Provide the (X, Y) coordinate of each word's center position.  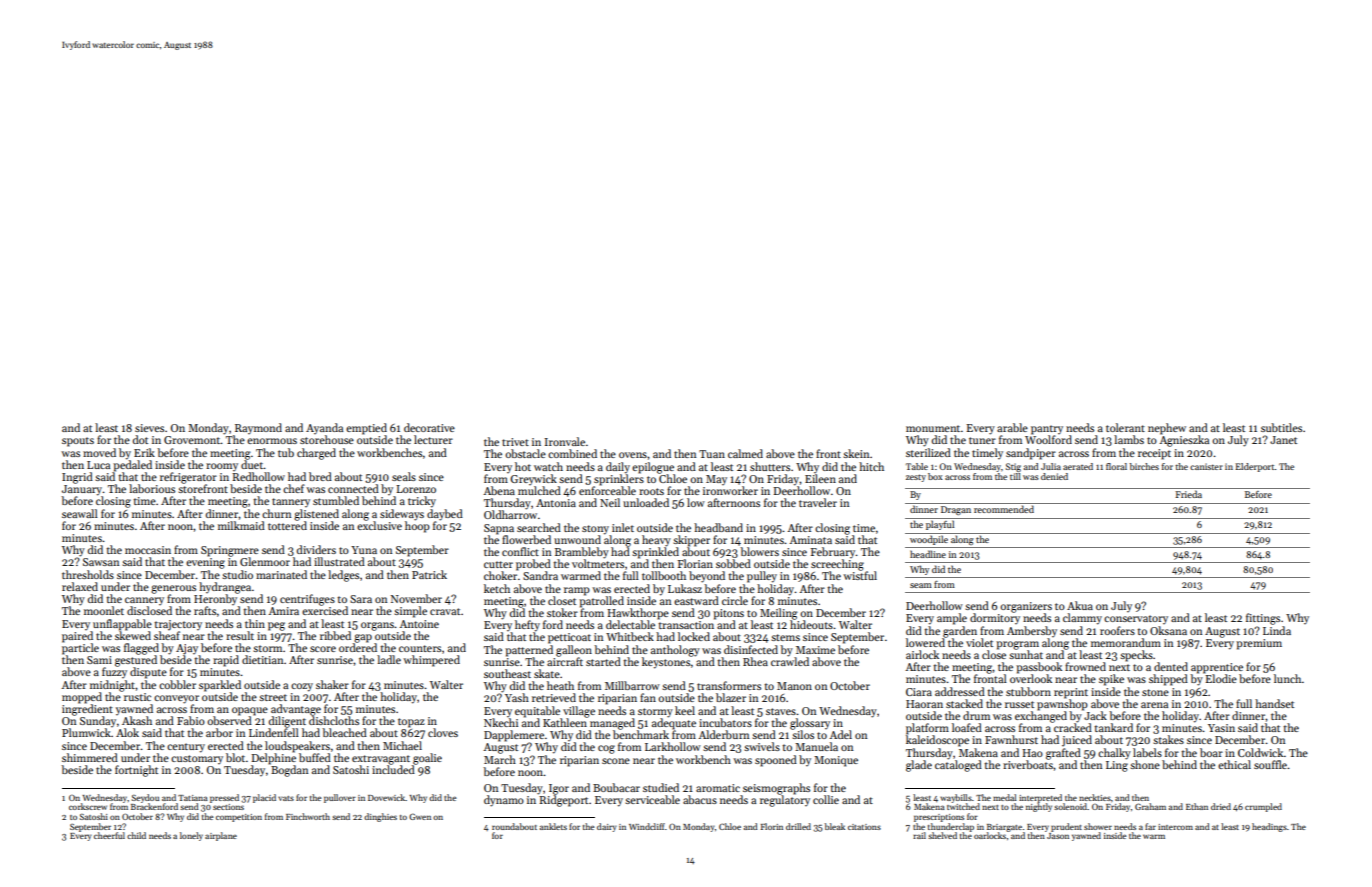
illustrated (339, 561)
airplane (221, 836)
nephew (1167, 429)
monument (933, 428)
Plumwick (86, 732)
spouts (78, 442)
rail (919, 835)
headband (718, 527)
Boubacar (616, 787)
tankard (1113, 727)
